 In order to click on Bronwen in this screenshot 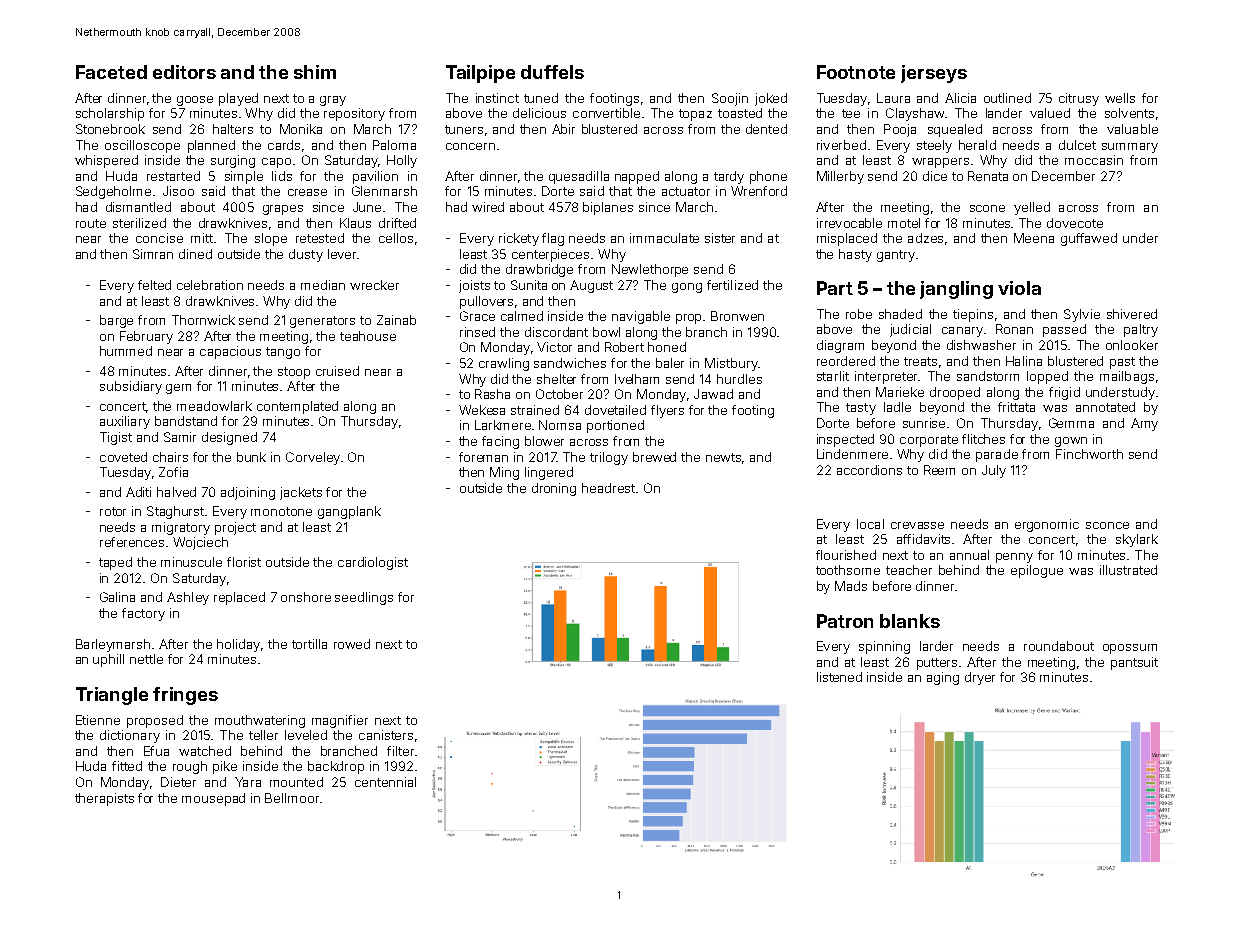, I will do `click(737, 316)`.
